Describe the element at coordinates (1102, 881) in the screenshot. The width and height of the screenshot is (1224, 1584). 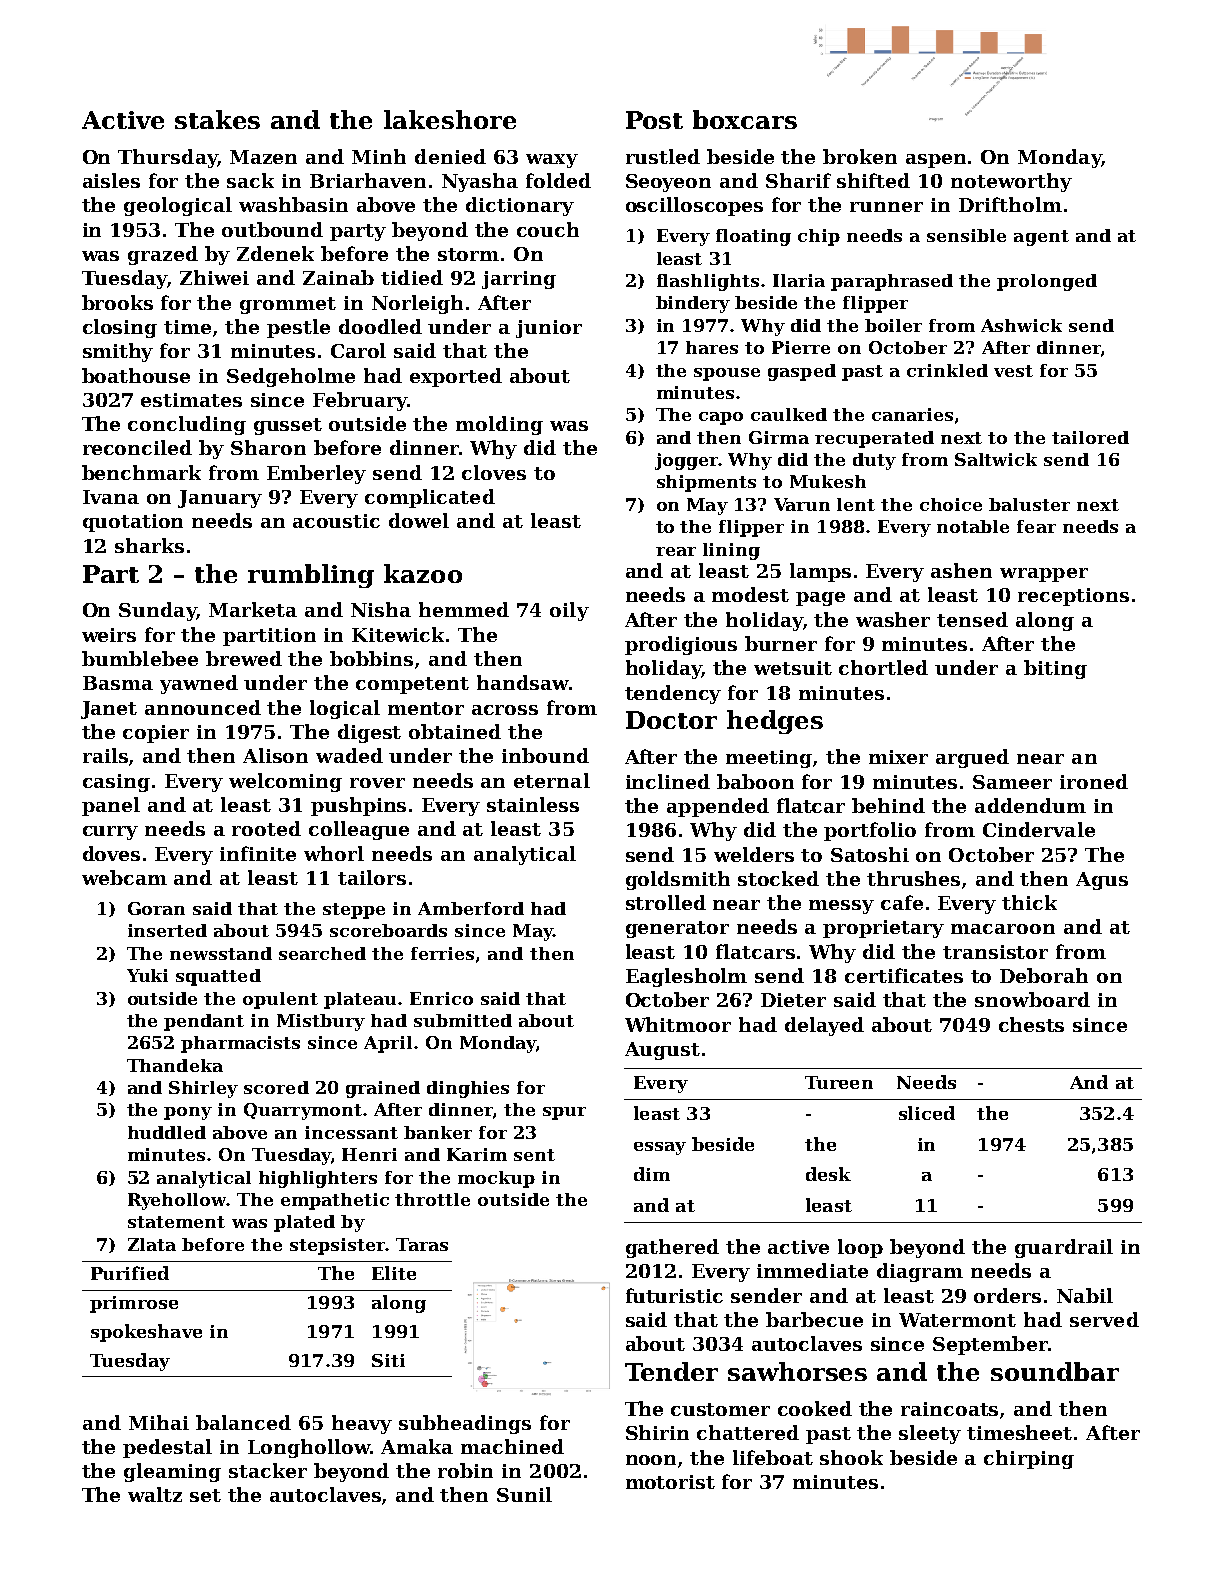
I see `Agus` at that location.
